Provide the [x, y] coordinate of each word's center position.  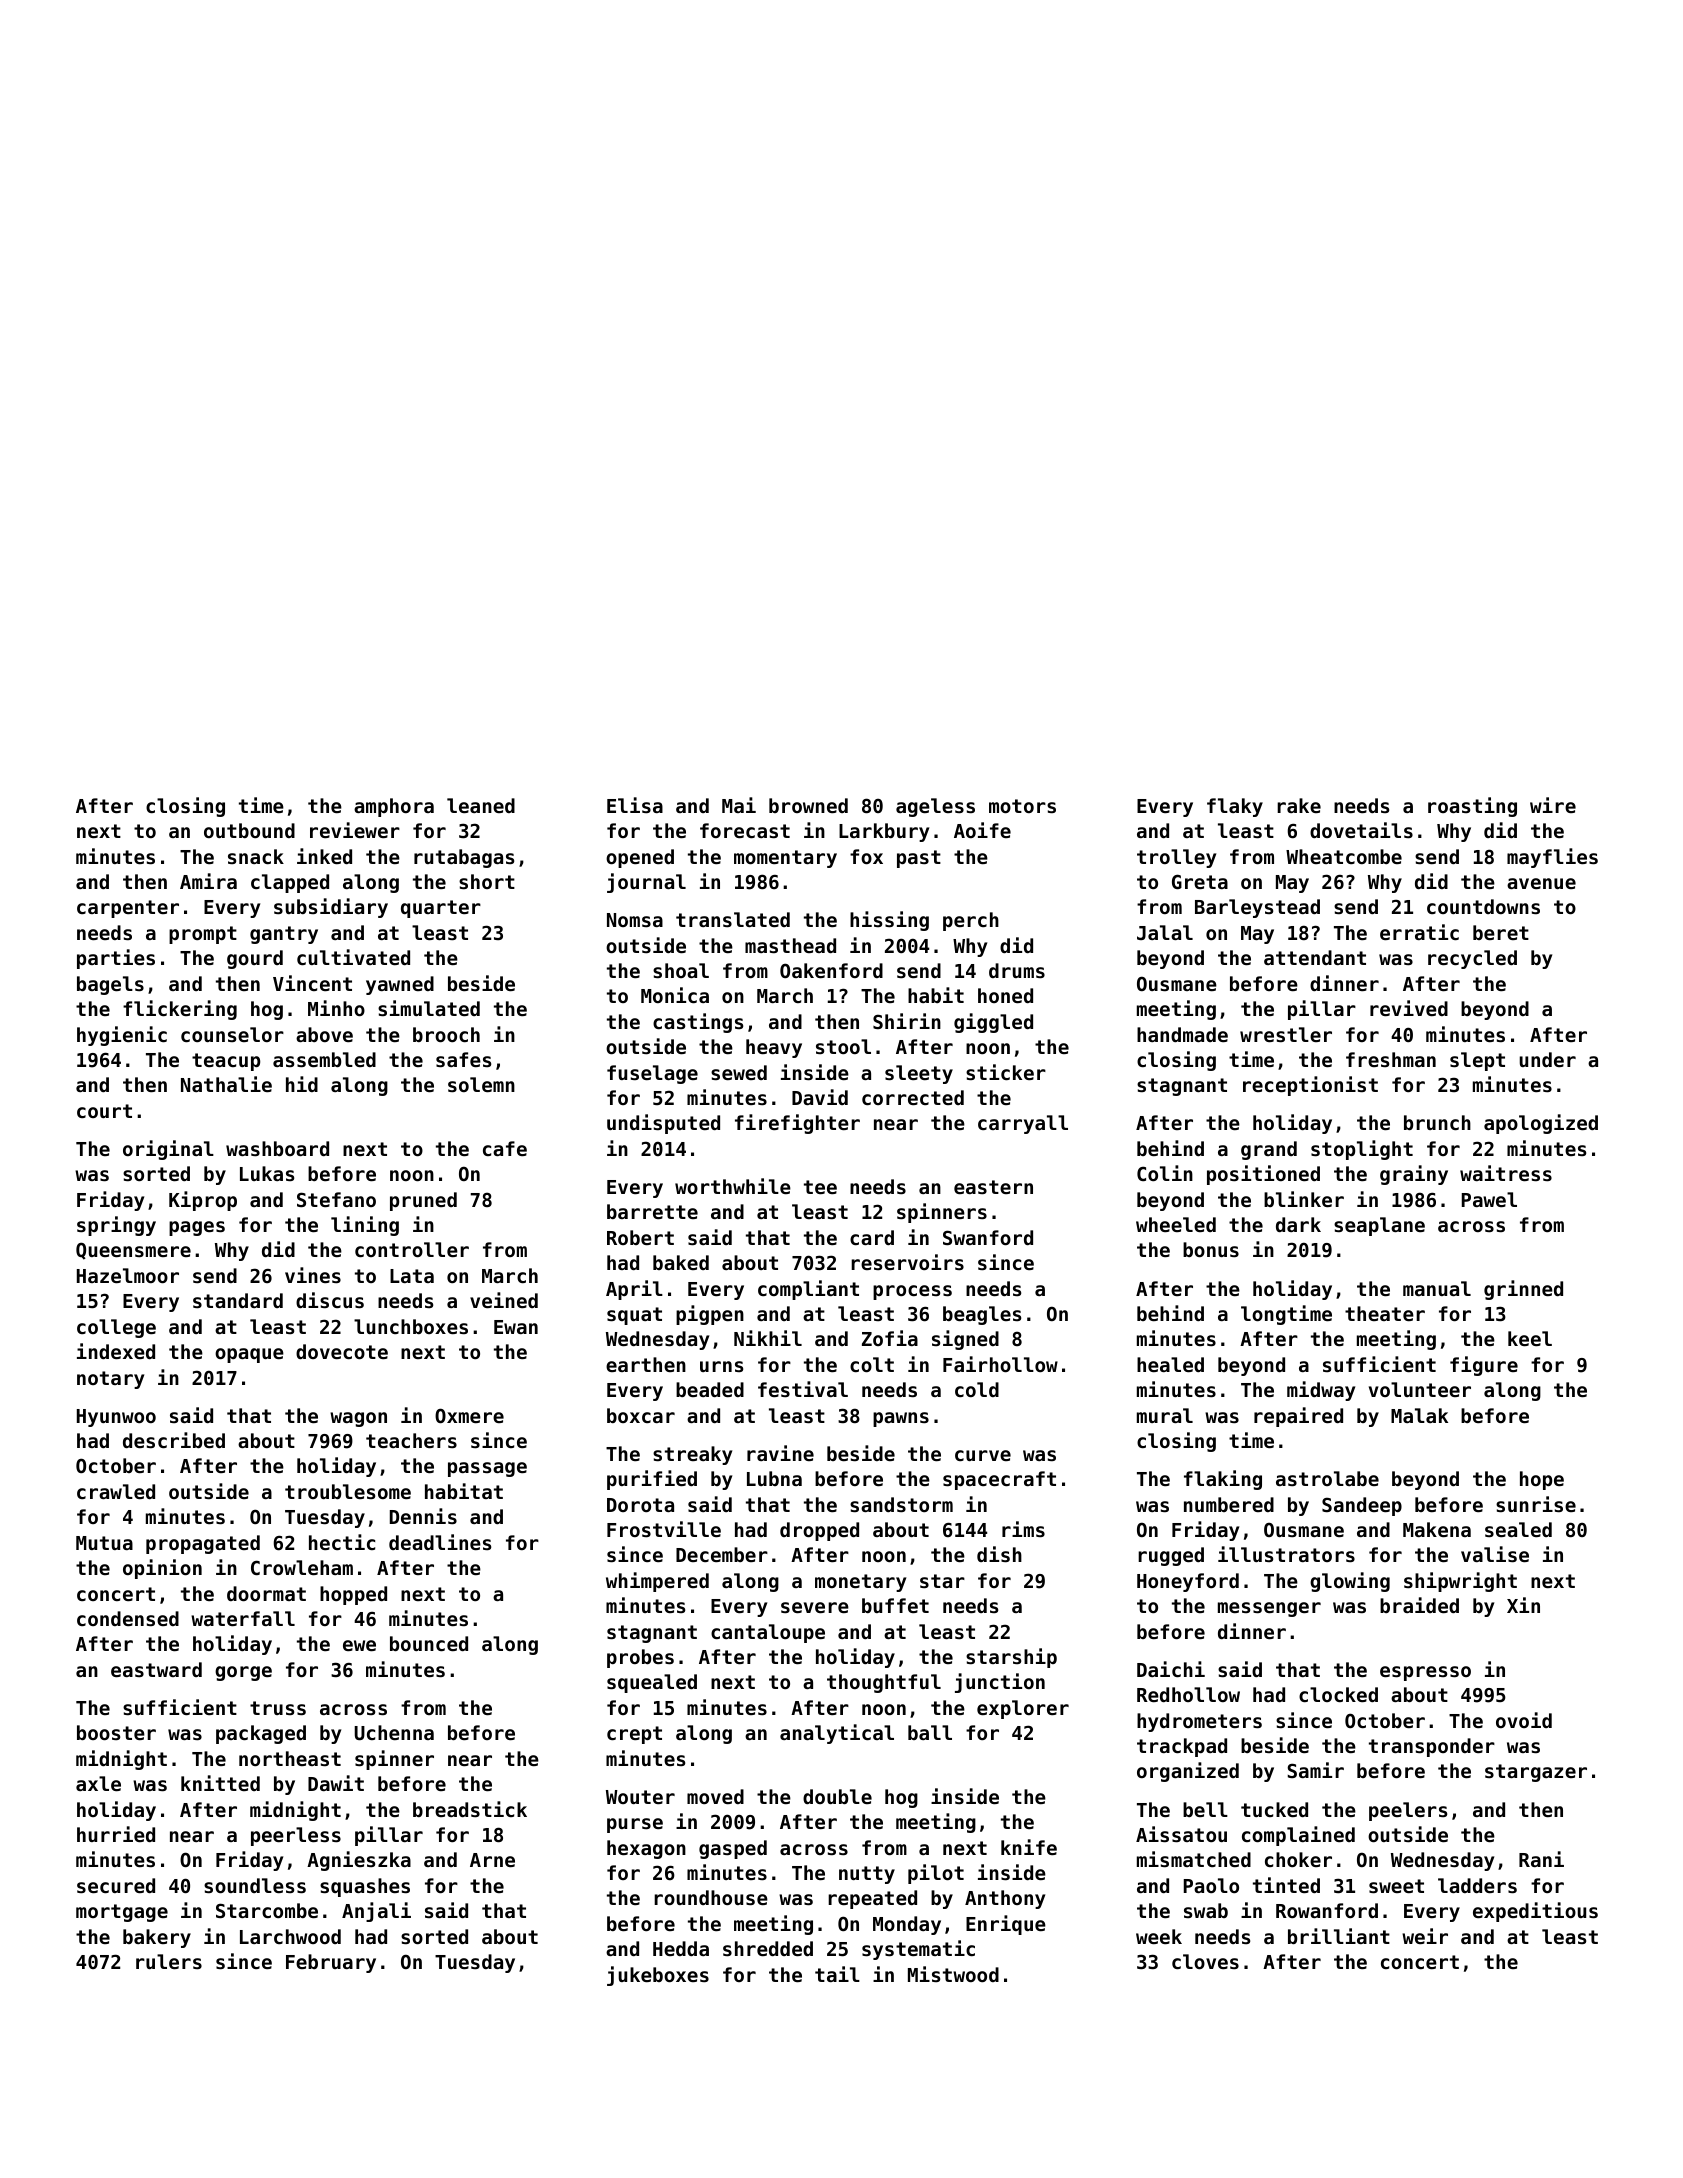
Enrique [1006, 1925]
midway [1321, 1391]
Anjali [376, 1912]
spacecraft [999, 1480]
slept [1477, 1061]
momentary [785, 859]
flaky [1235, 807]
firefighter [797, 1124]
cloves [1205, 1962]
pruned [423, 1201]
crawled [116, 1491]
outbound [249, 830]
